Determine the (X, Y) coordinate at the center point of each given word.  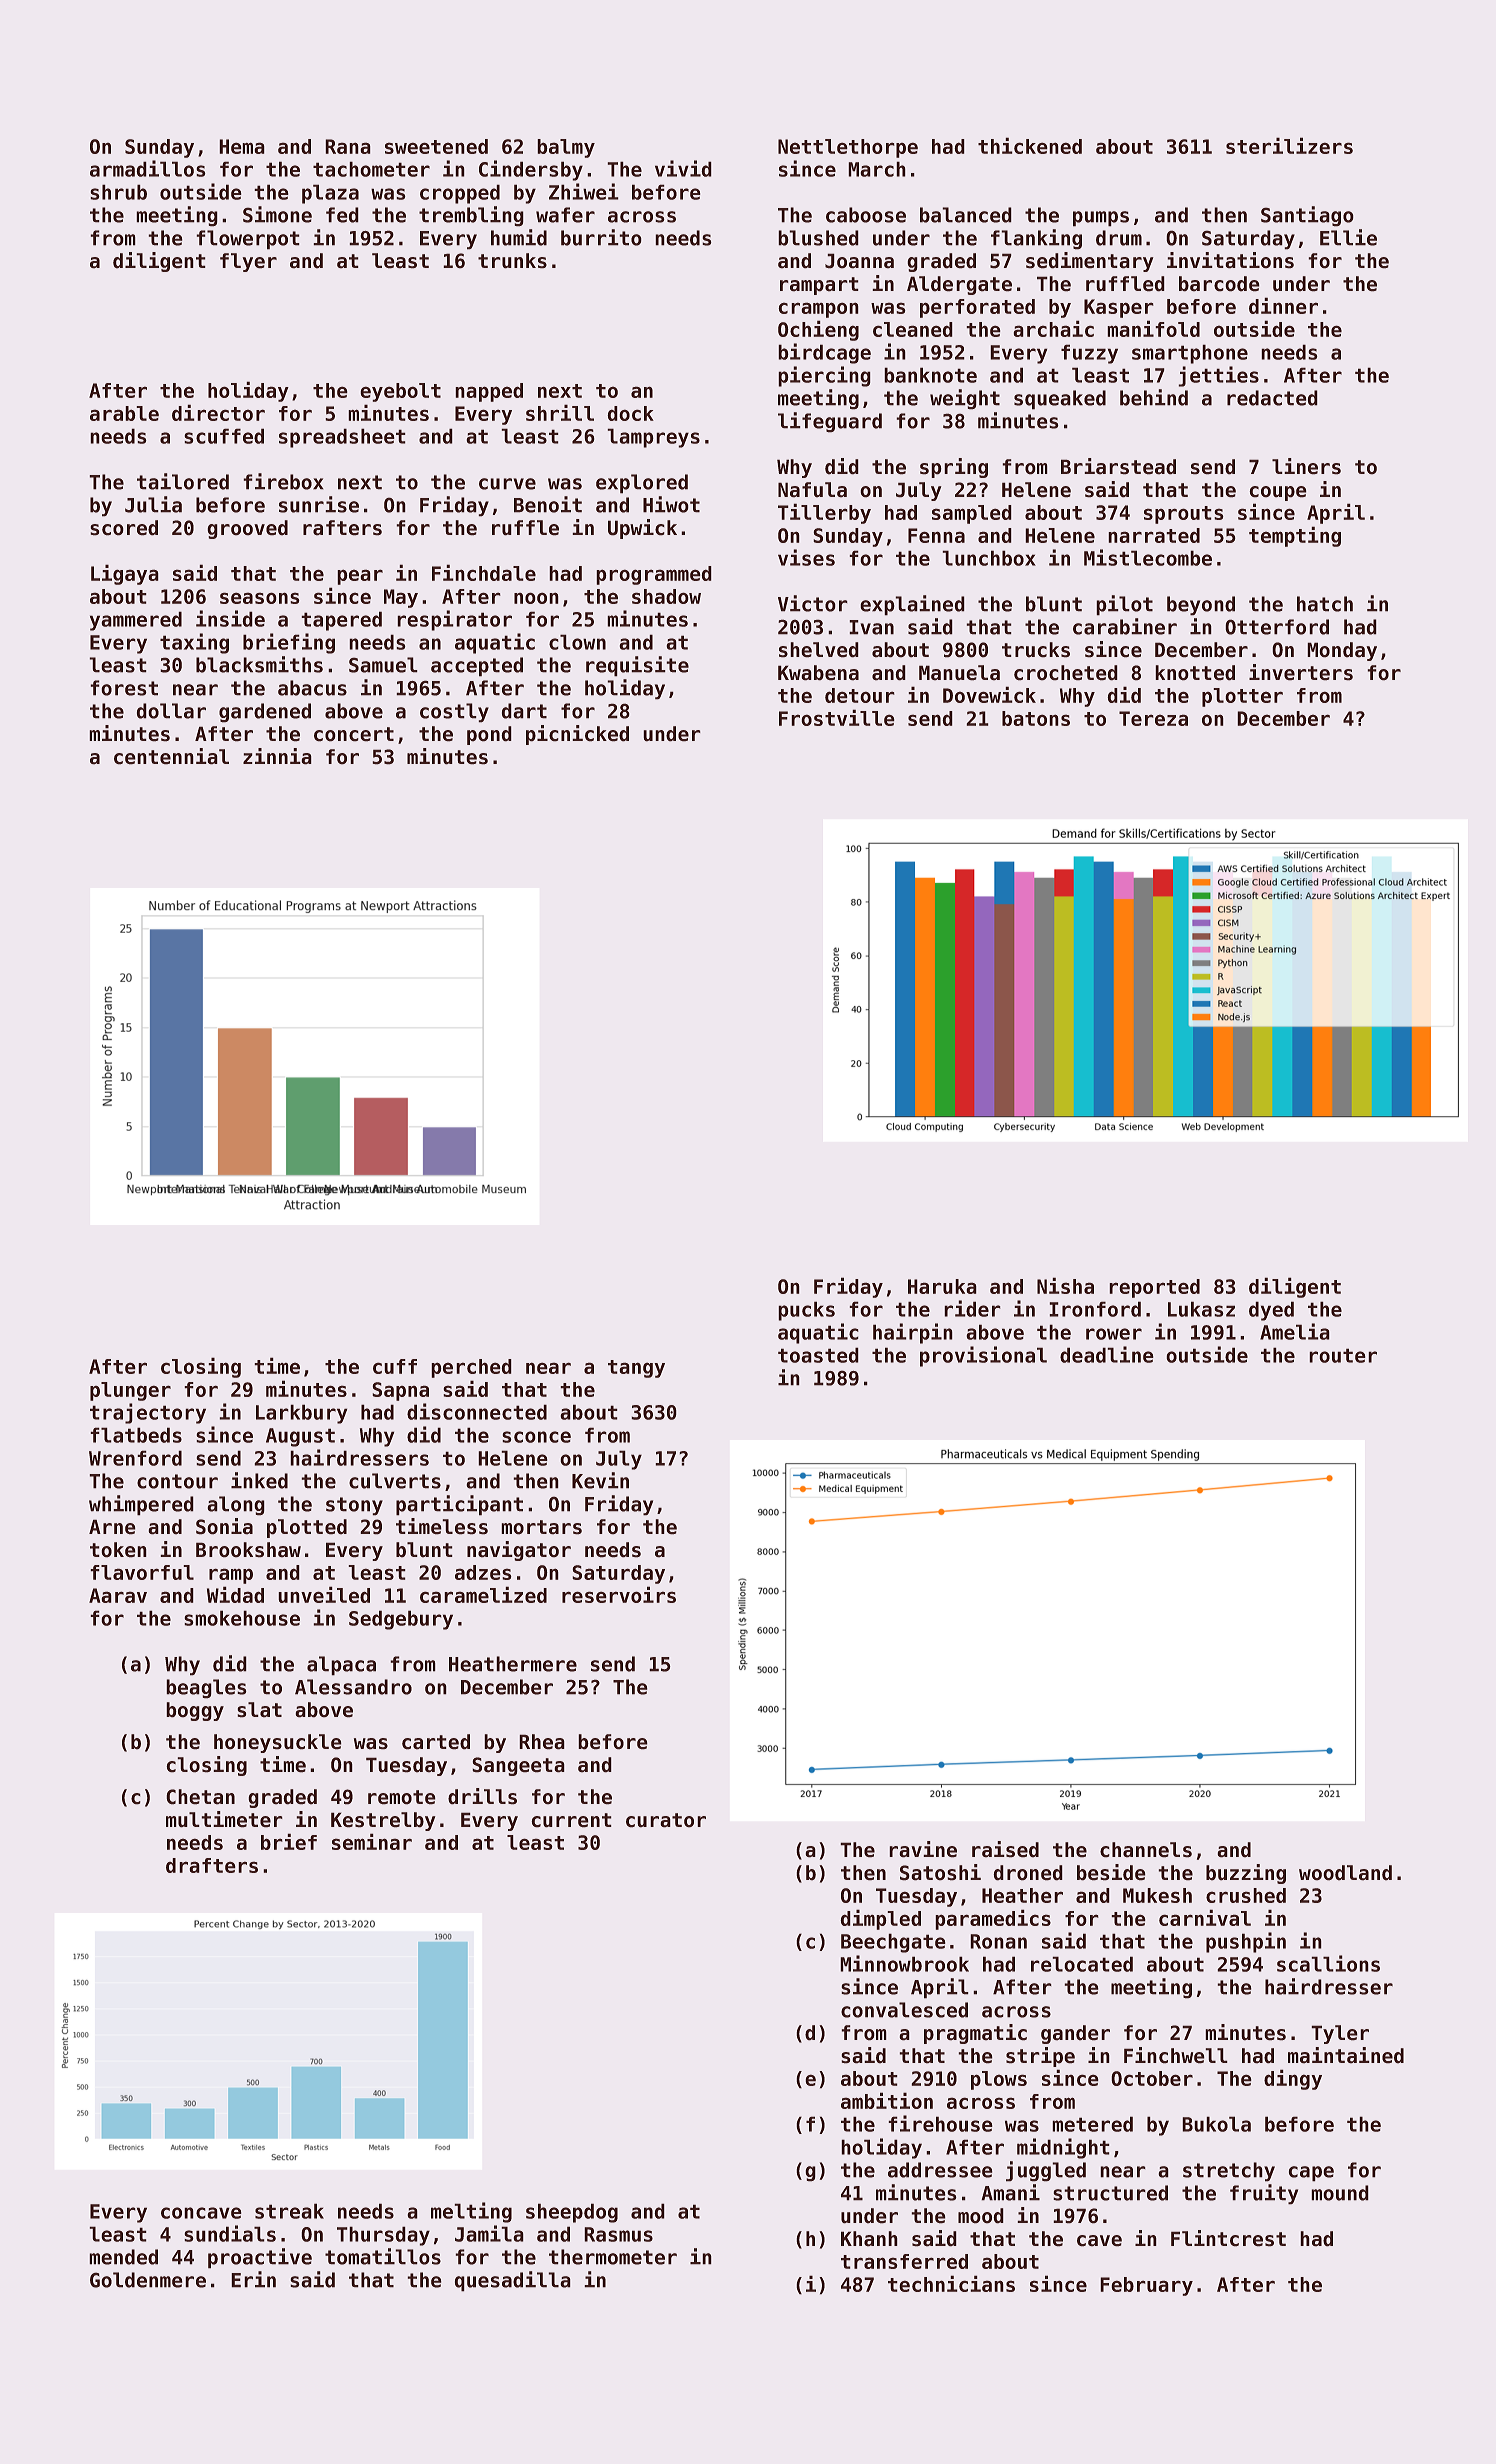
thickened (1030, 145)
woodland (1345, 1873)
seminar (372, 1841)
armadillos (148, 168)
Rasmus (618, 2234)
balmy (566, 148)
